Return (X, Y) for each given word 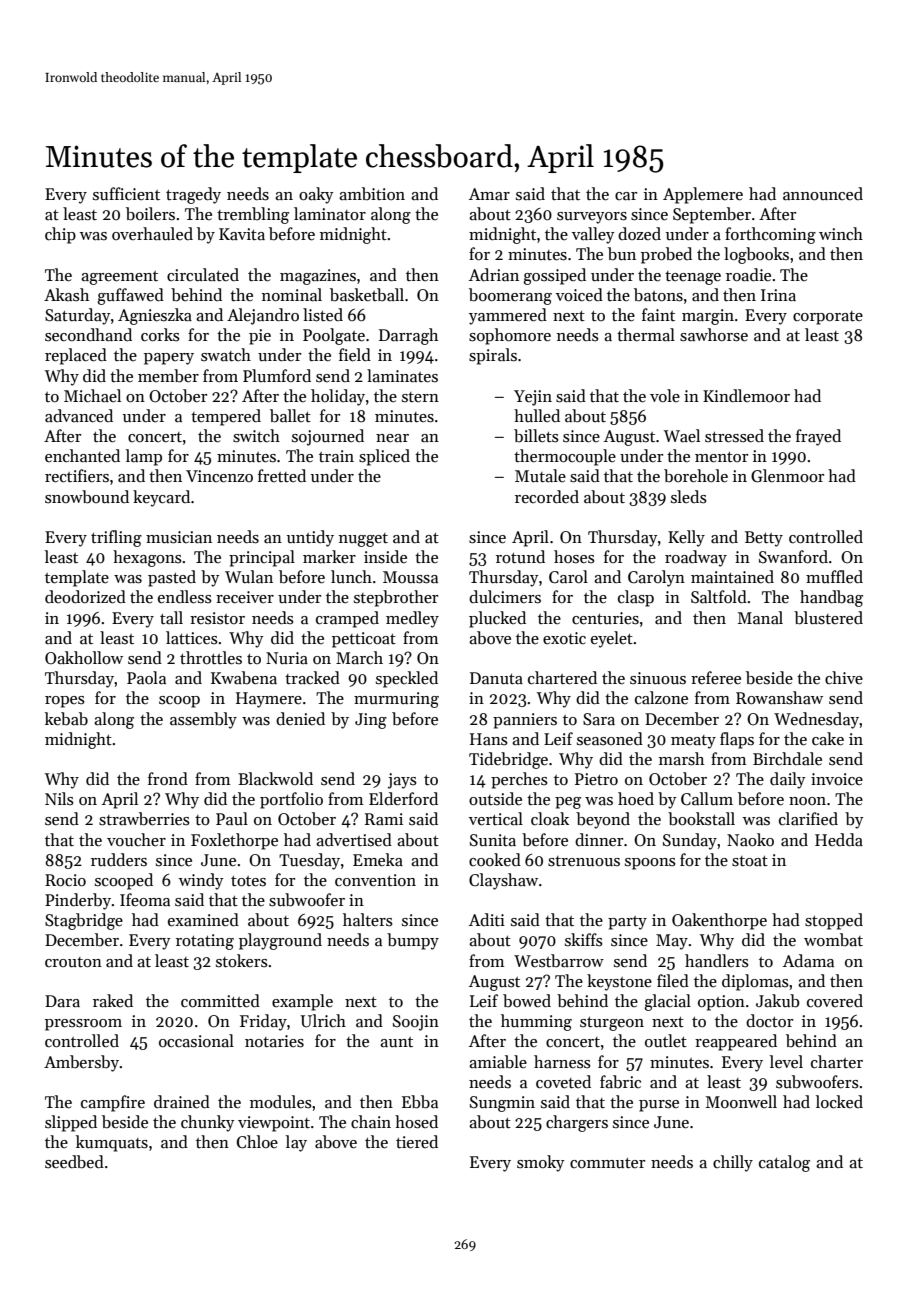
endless (185, 597)
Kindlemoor (746, 396)
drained (182, 1102)
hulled (537, 416)
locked (839, 1102)
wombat (833, 940)
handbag (831, 598)
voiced (579, 295)
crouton (73, 962)
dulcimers (505, 597)
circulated (203, 275)
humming (536, 1022)
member (168, 376)
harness (562, 1062)
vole (665, 396)
